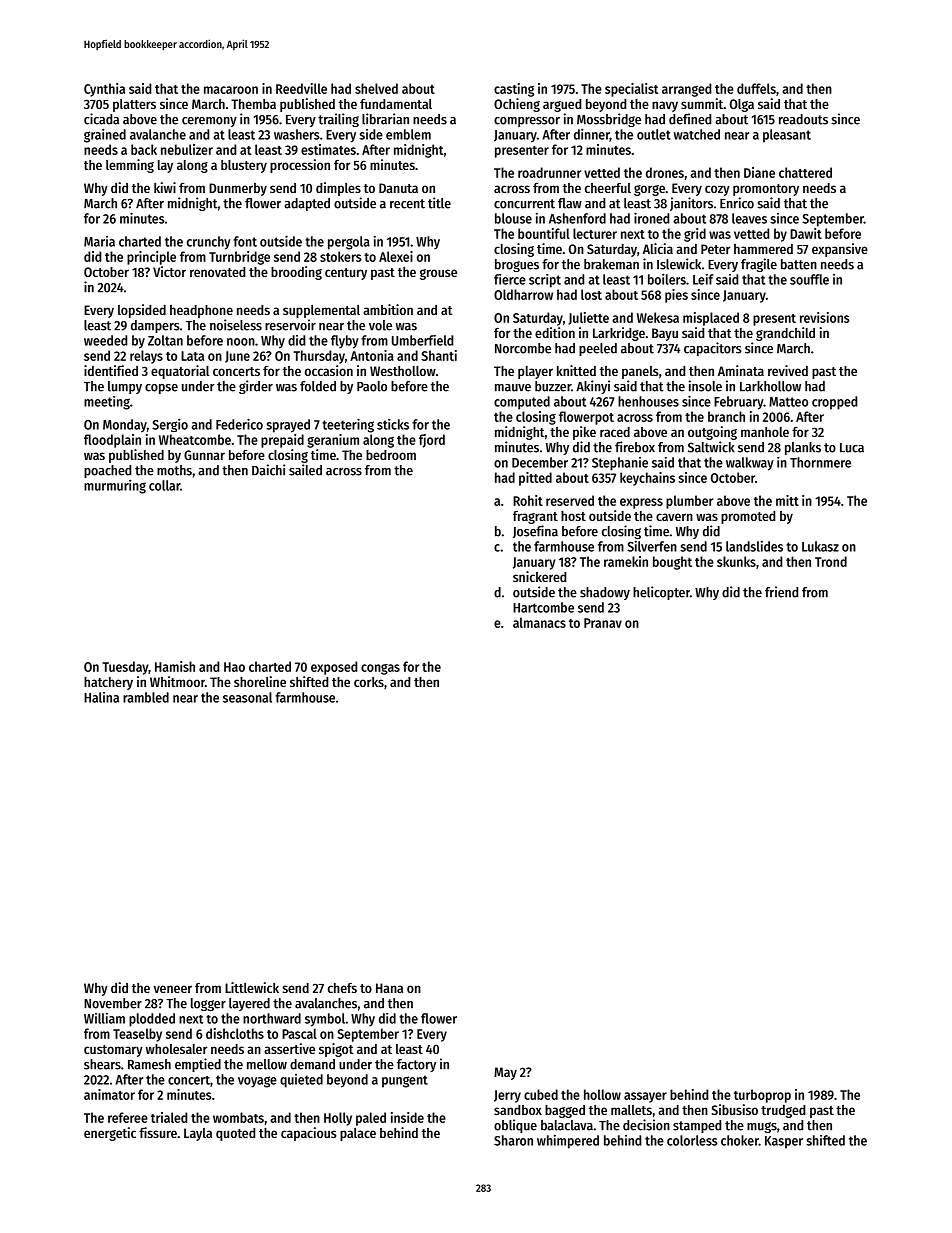 This screenshot has width=952, height=1233. What do you see at coordinates (269, 470) in the screenshot?
I see `Daichi` at bounding box center [269, 470].
